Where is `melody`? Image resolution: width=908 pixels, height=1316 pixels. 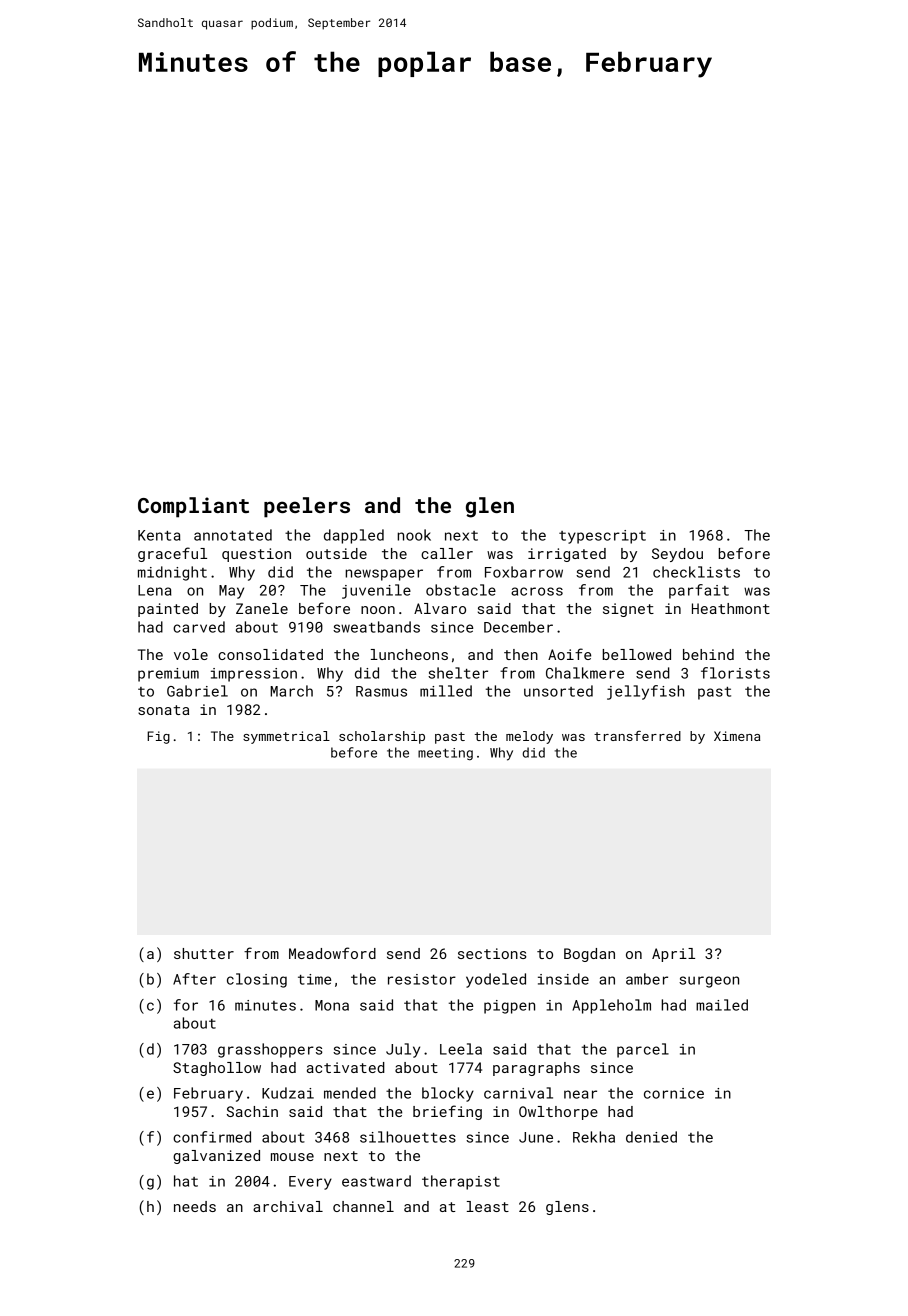 melody is located at coordinates (529, 737).
